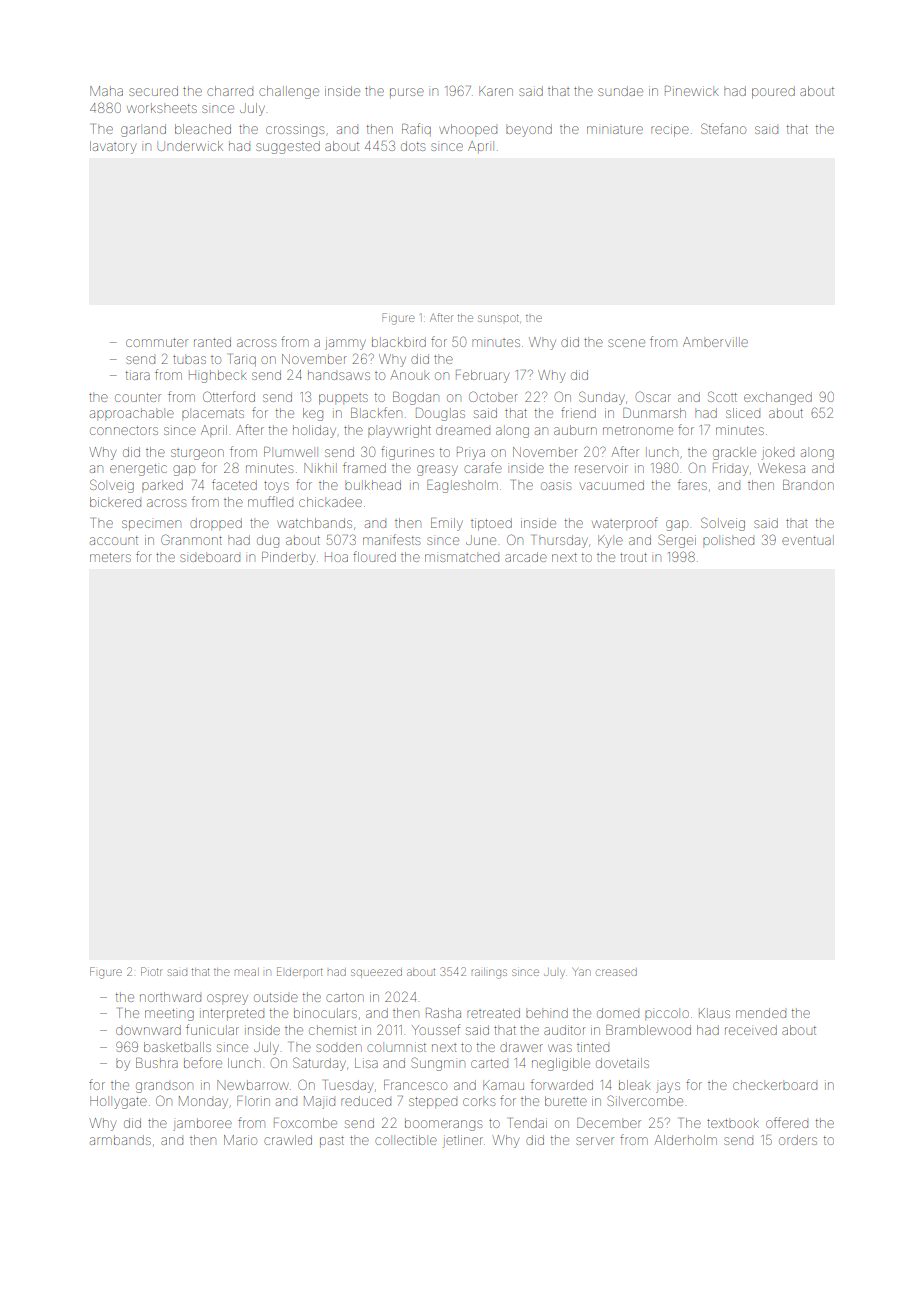 This document has height=1308, width=924. Describe the element at coordinates (773, 92) in the document. I see `poured` at that location.
